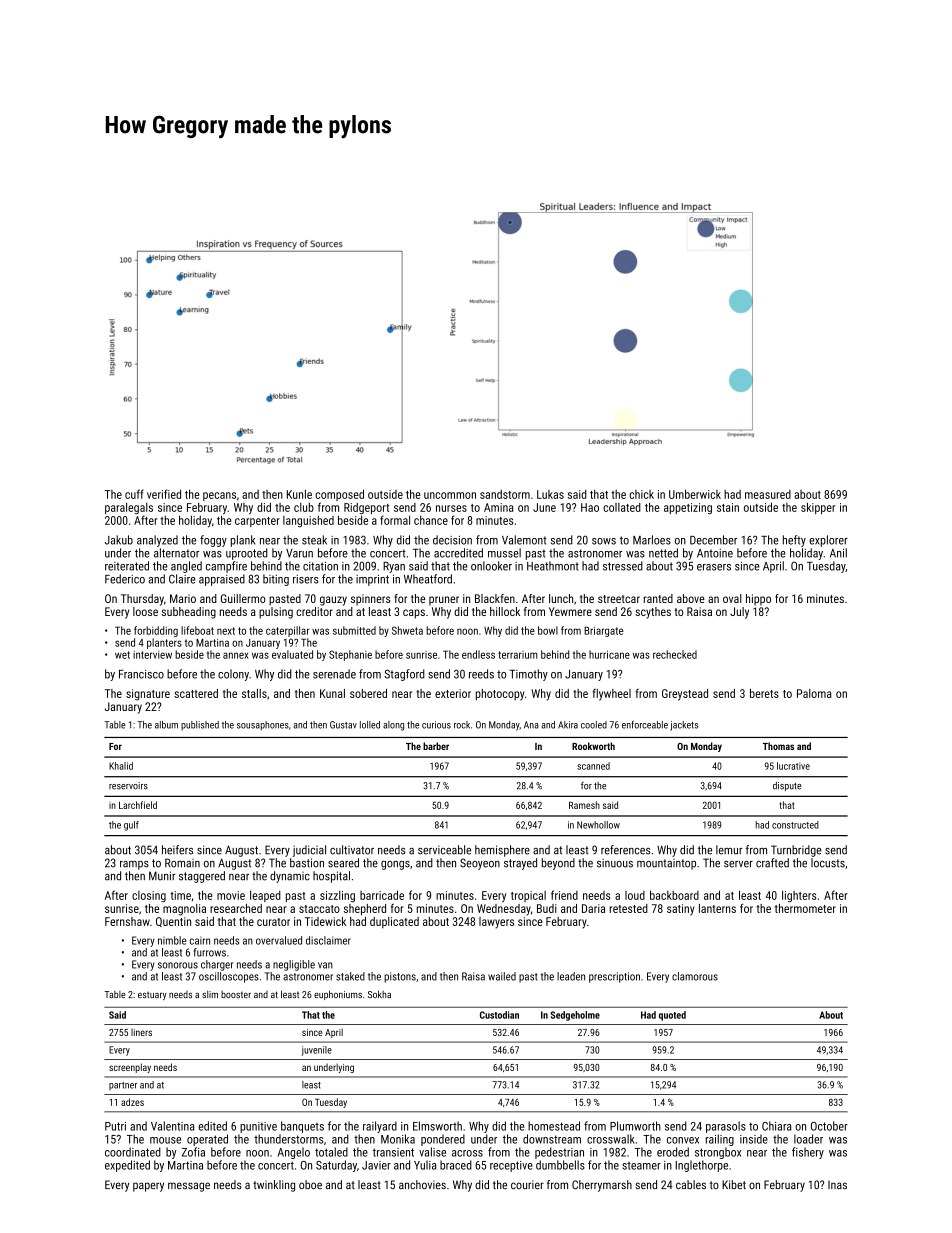 The width and height of the screenshot is (952, 1233). I want to click on anchovies, so click(422, 1184).
